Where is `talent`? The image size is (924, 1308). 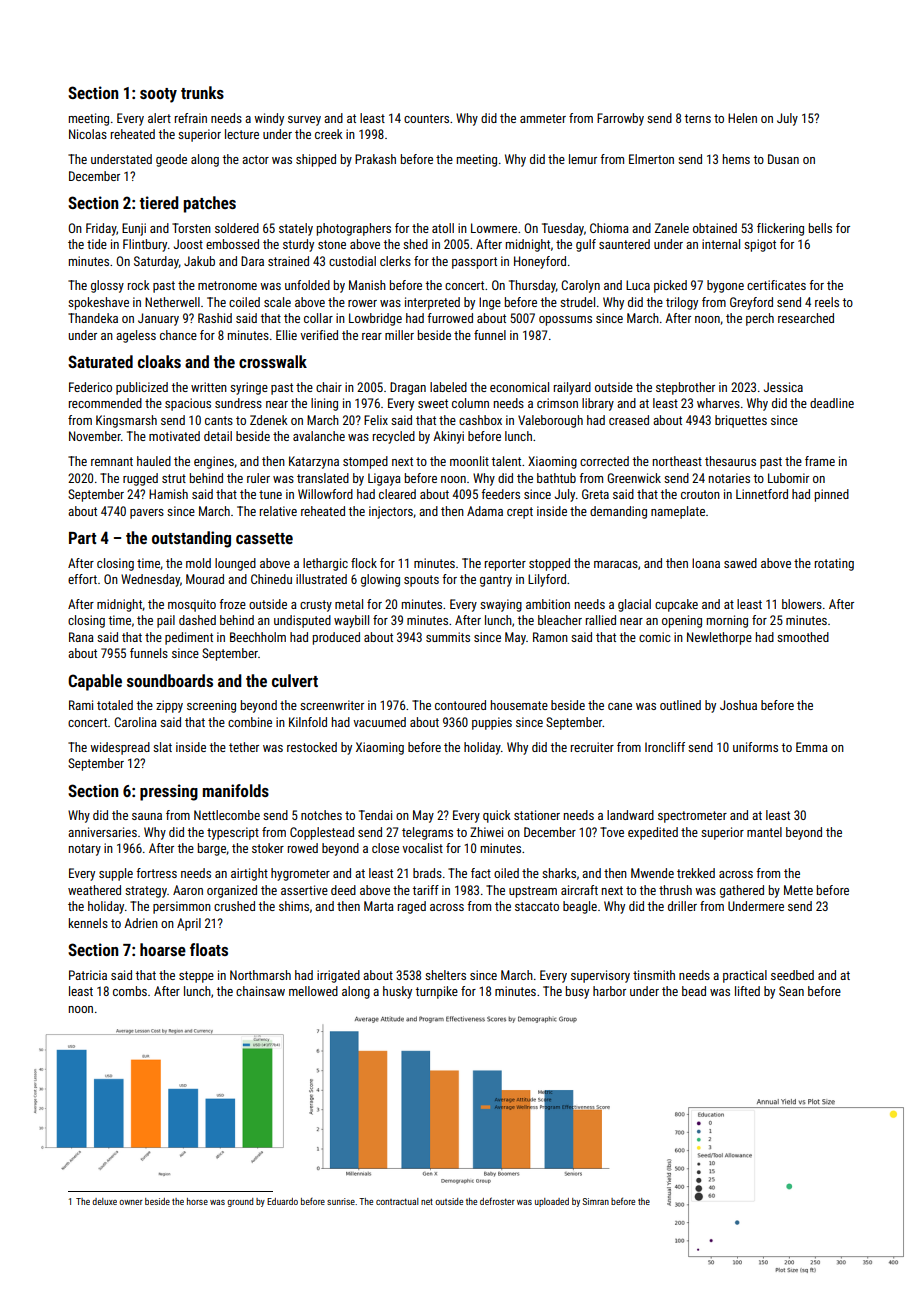 talent is located at coordinates (506, 461).
